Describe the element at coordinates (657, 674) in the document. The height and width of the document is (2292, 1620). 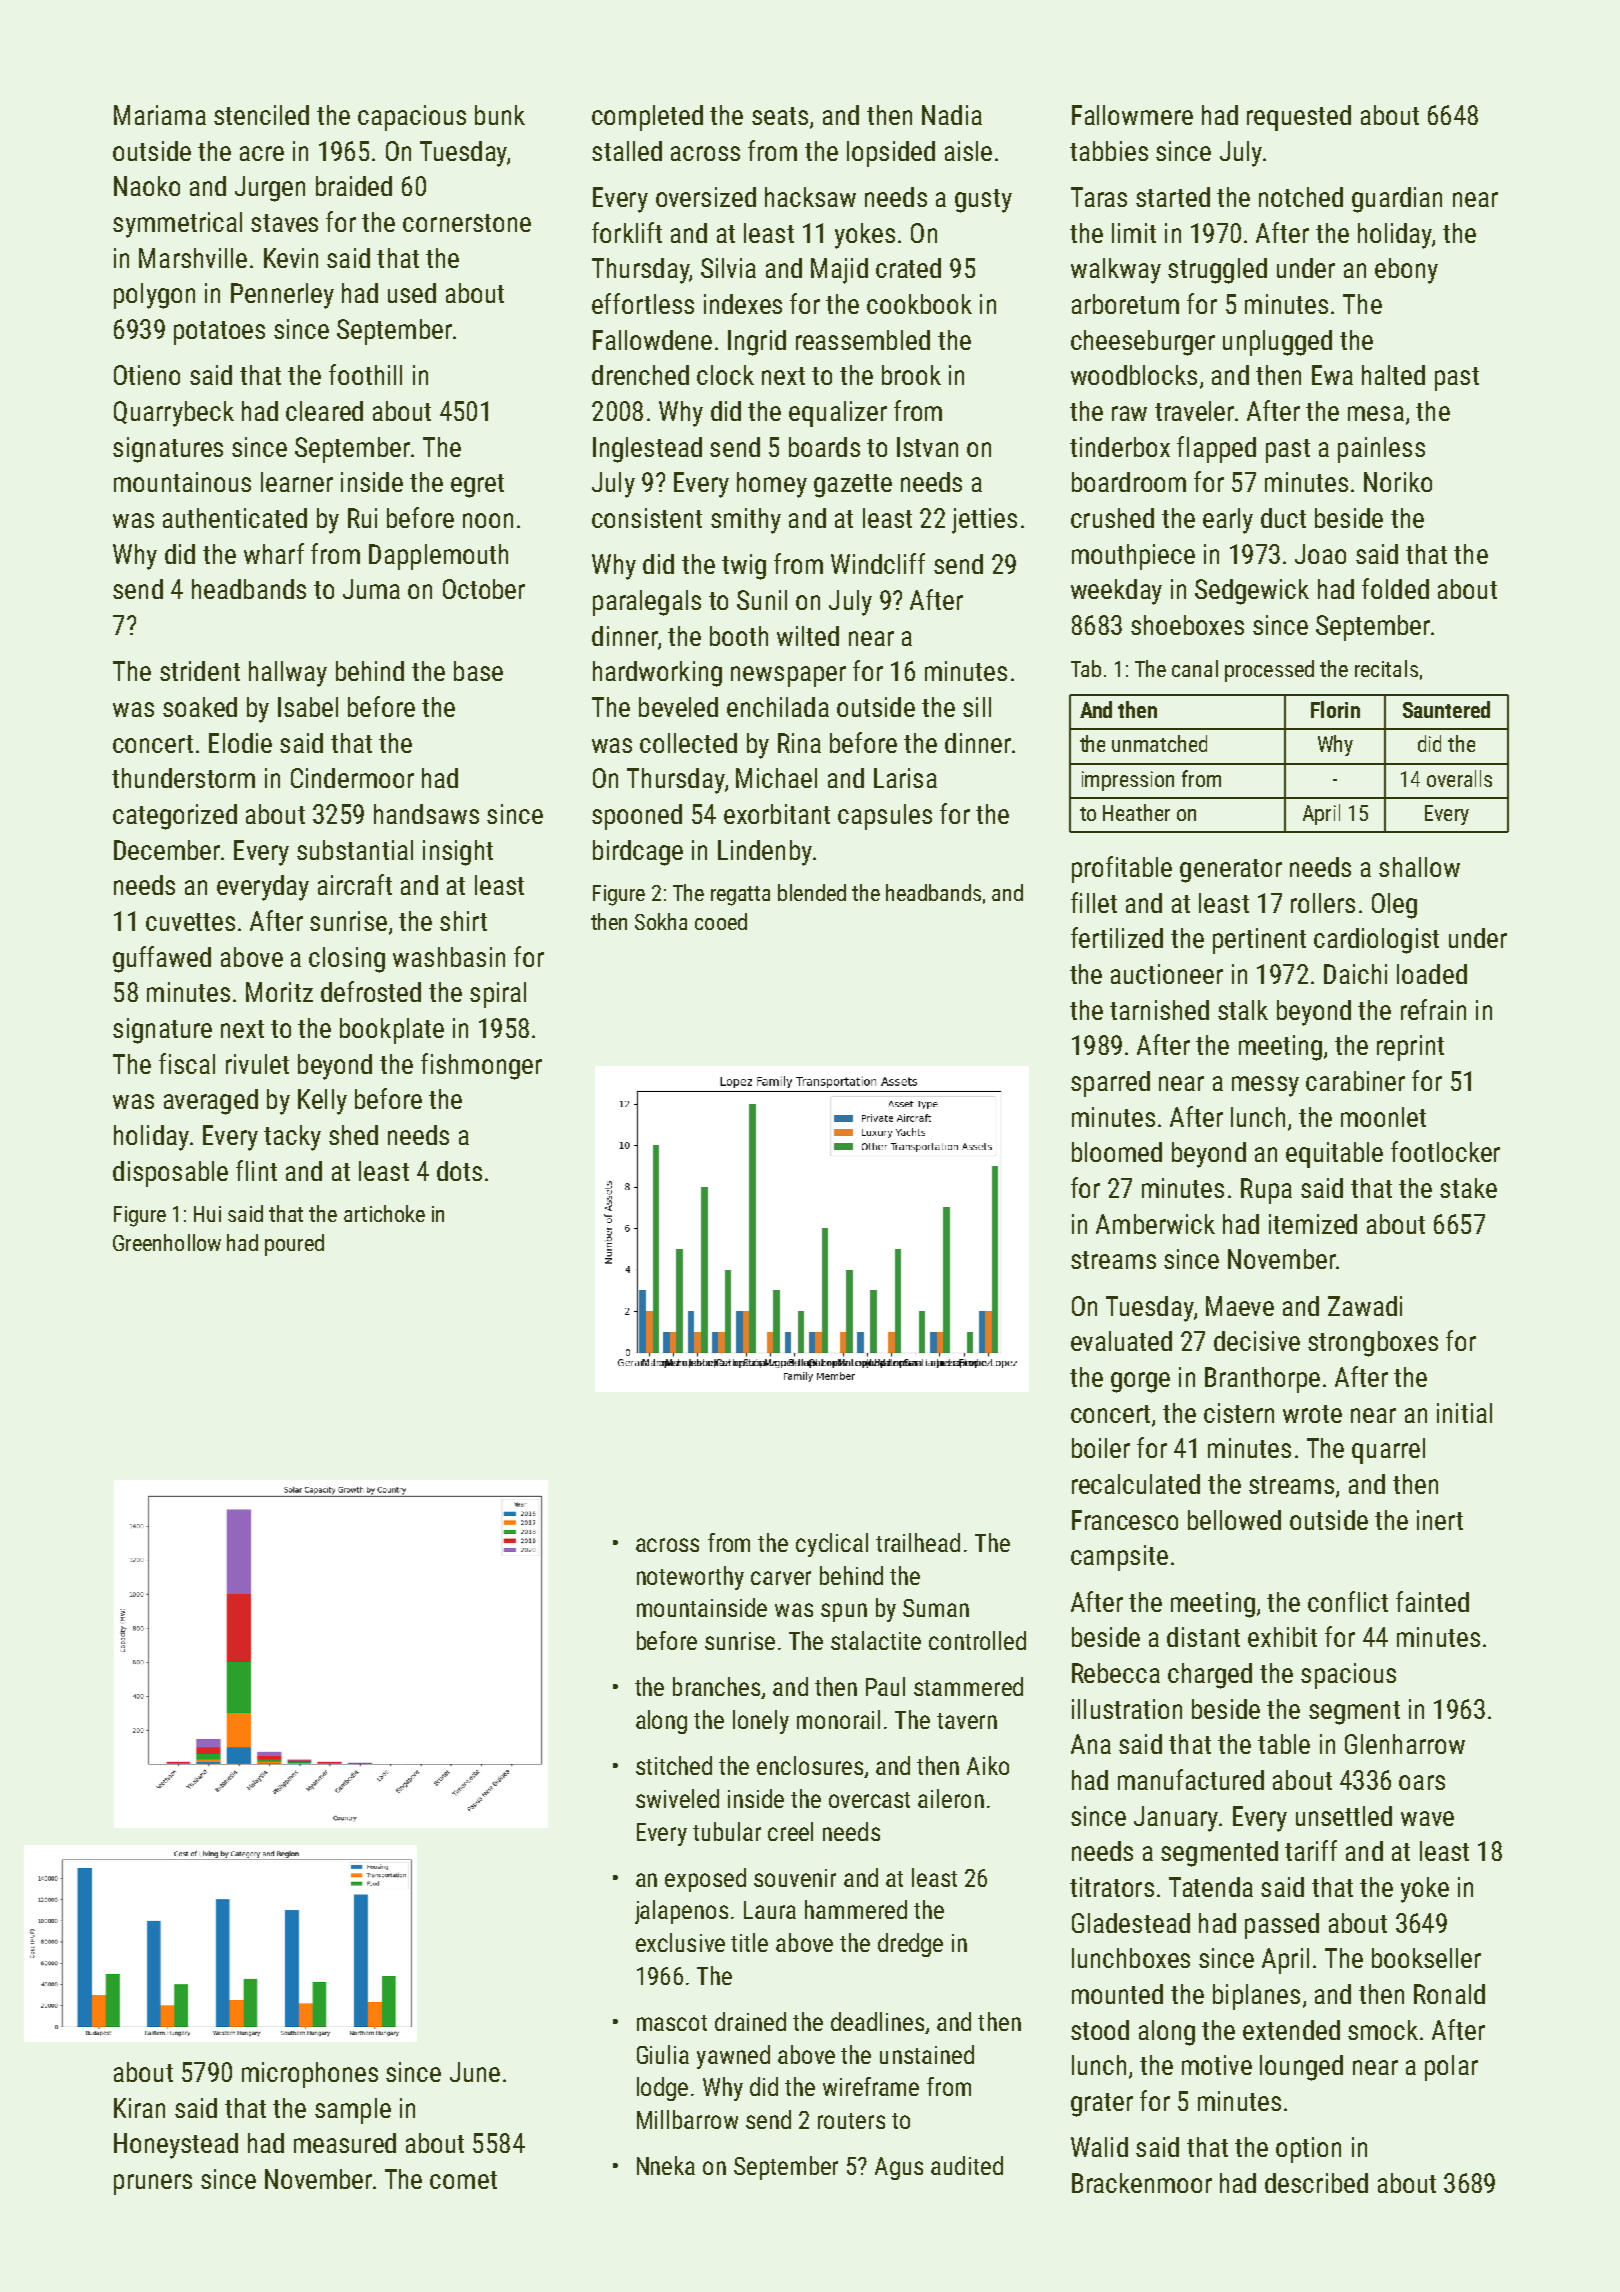
I see `hardworking` at that location.
